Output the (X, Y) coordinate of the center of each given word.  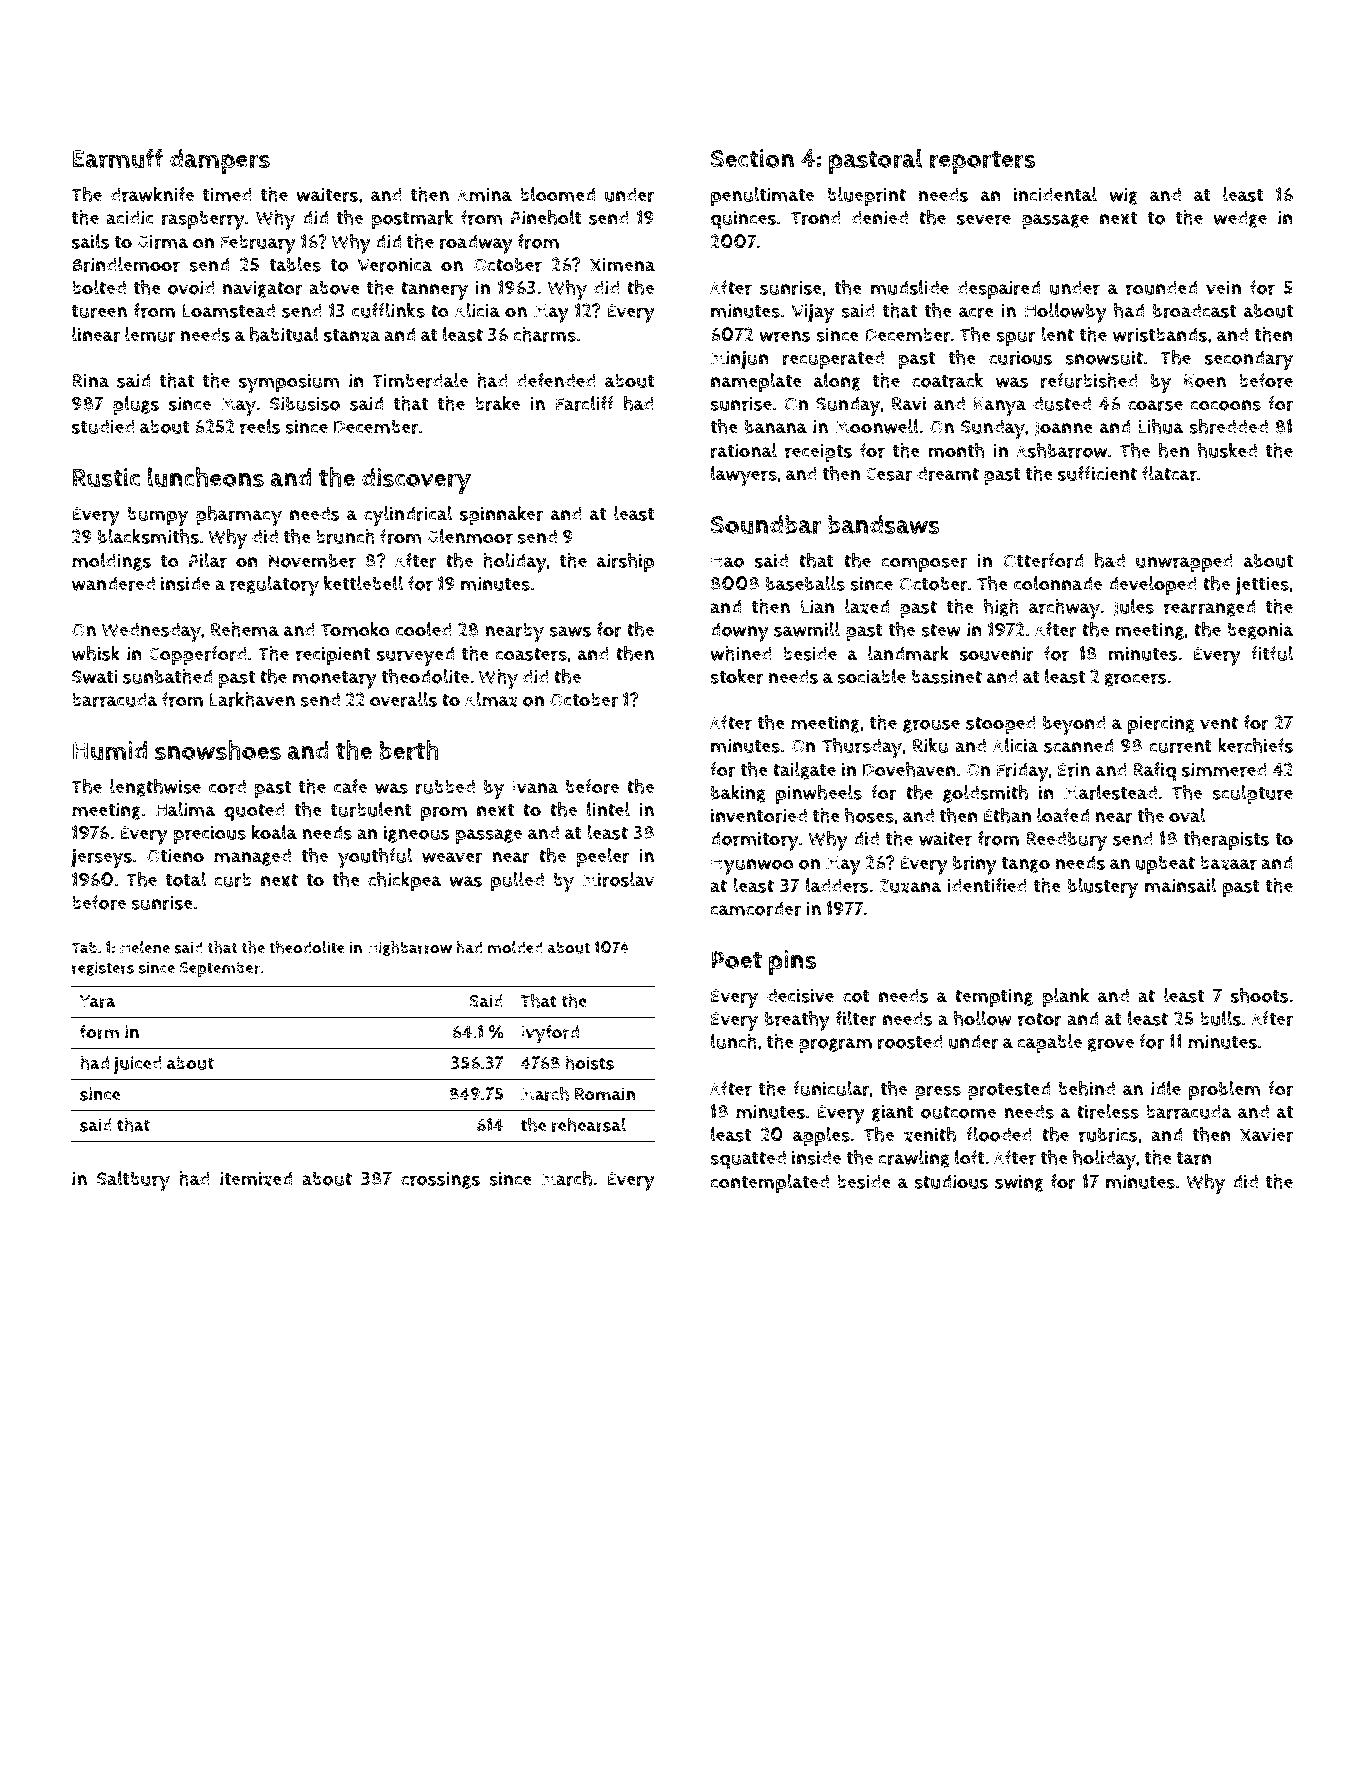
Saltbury (133, 1181)
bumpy (157, 516)
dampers (220, 161)
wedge (1240, 219)
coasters (531, 654)
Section (752, 158)
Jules (1134, 607)
